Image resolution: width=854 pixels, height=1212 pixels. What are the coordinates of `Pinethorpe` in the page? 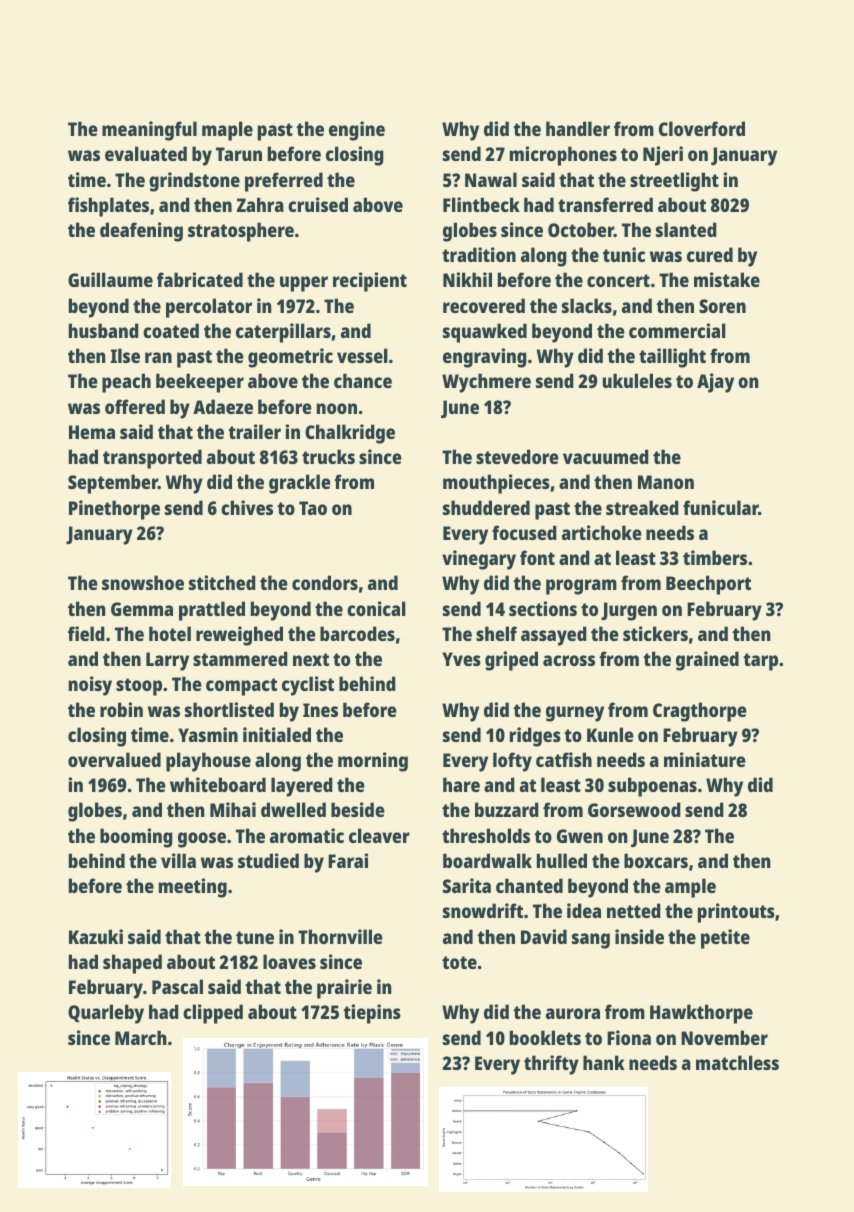 It's located at (114, 510).
